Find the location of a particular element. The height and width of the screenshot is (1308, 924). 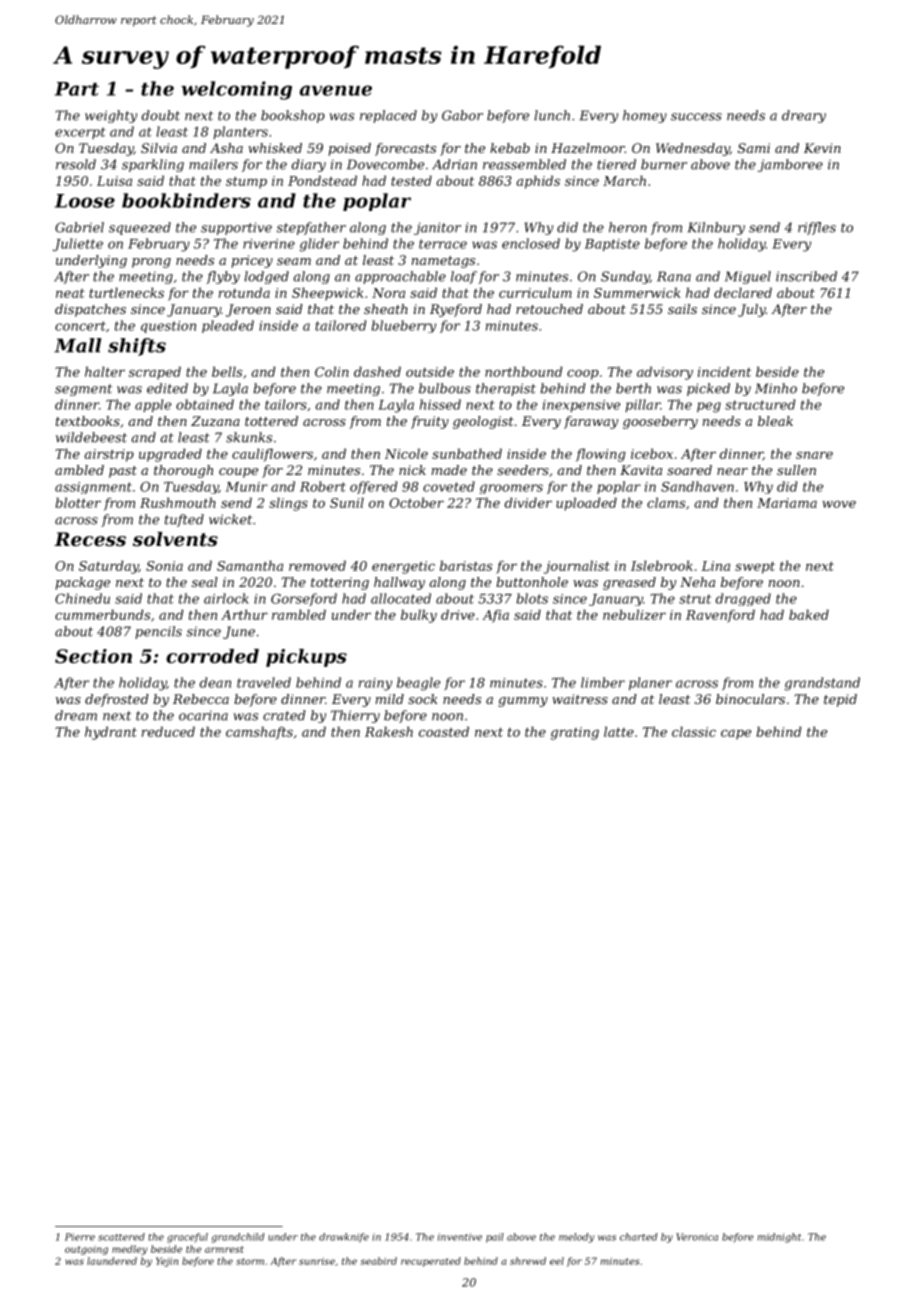

graceful is located at coordinates (187, 1238).
